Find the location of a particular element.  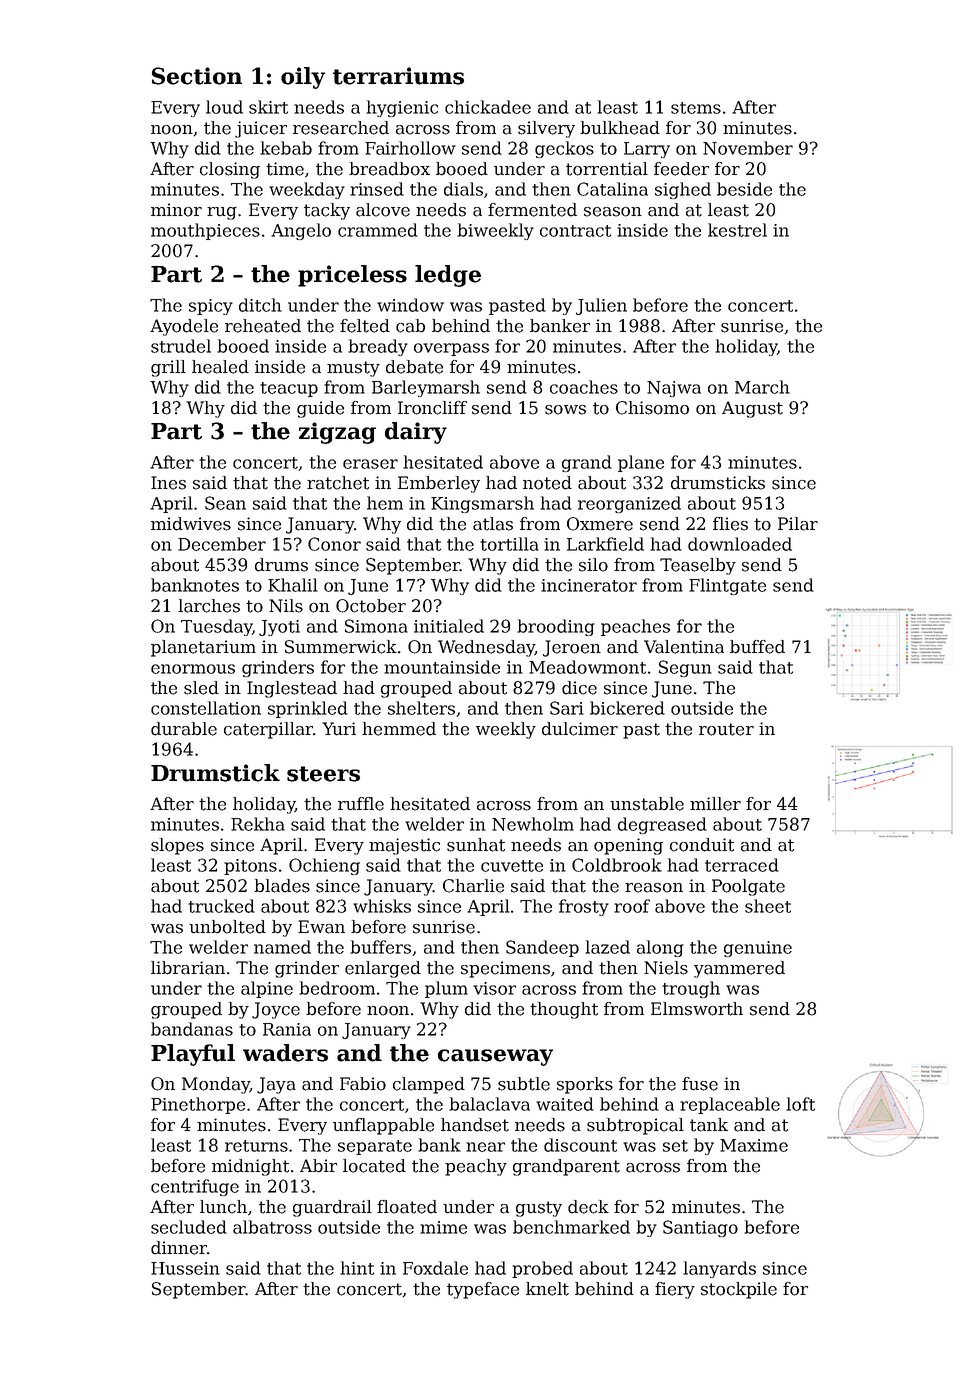

hemmed is located at coordinates (399, 729).
